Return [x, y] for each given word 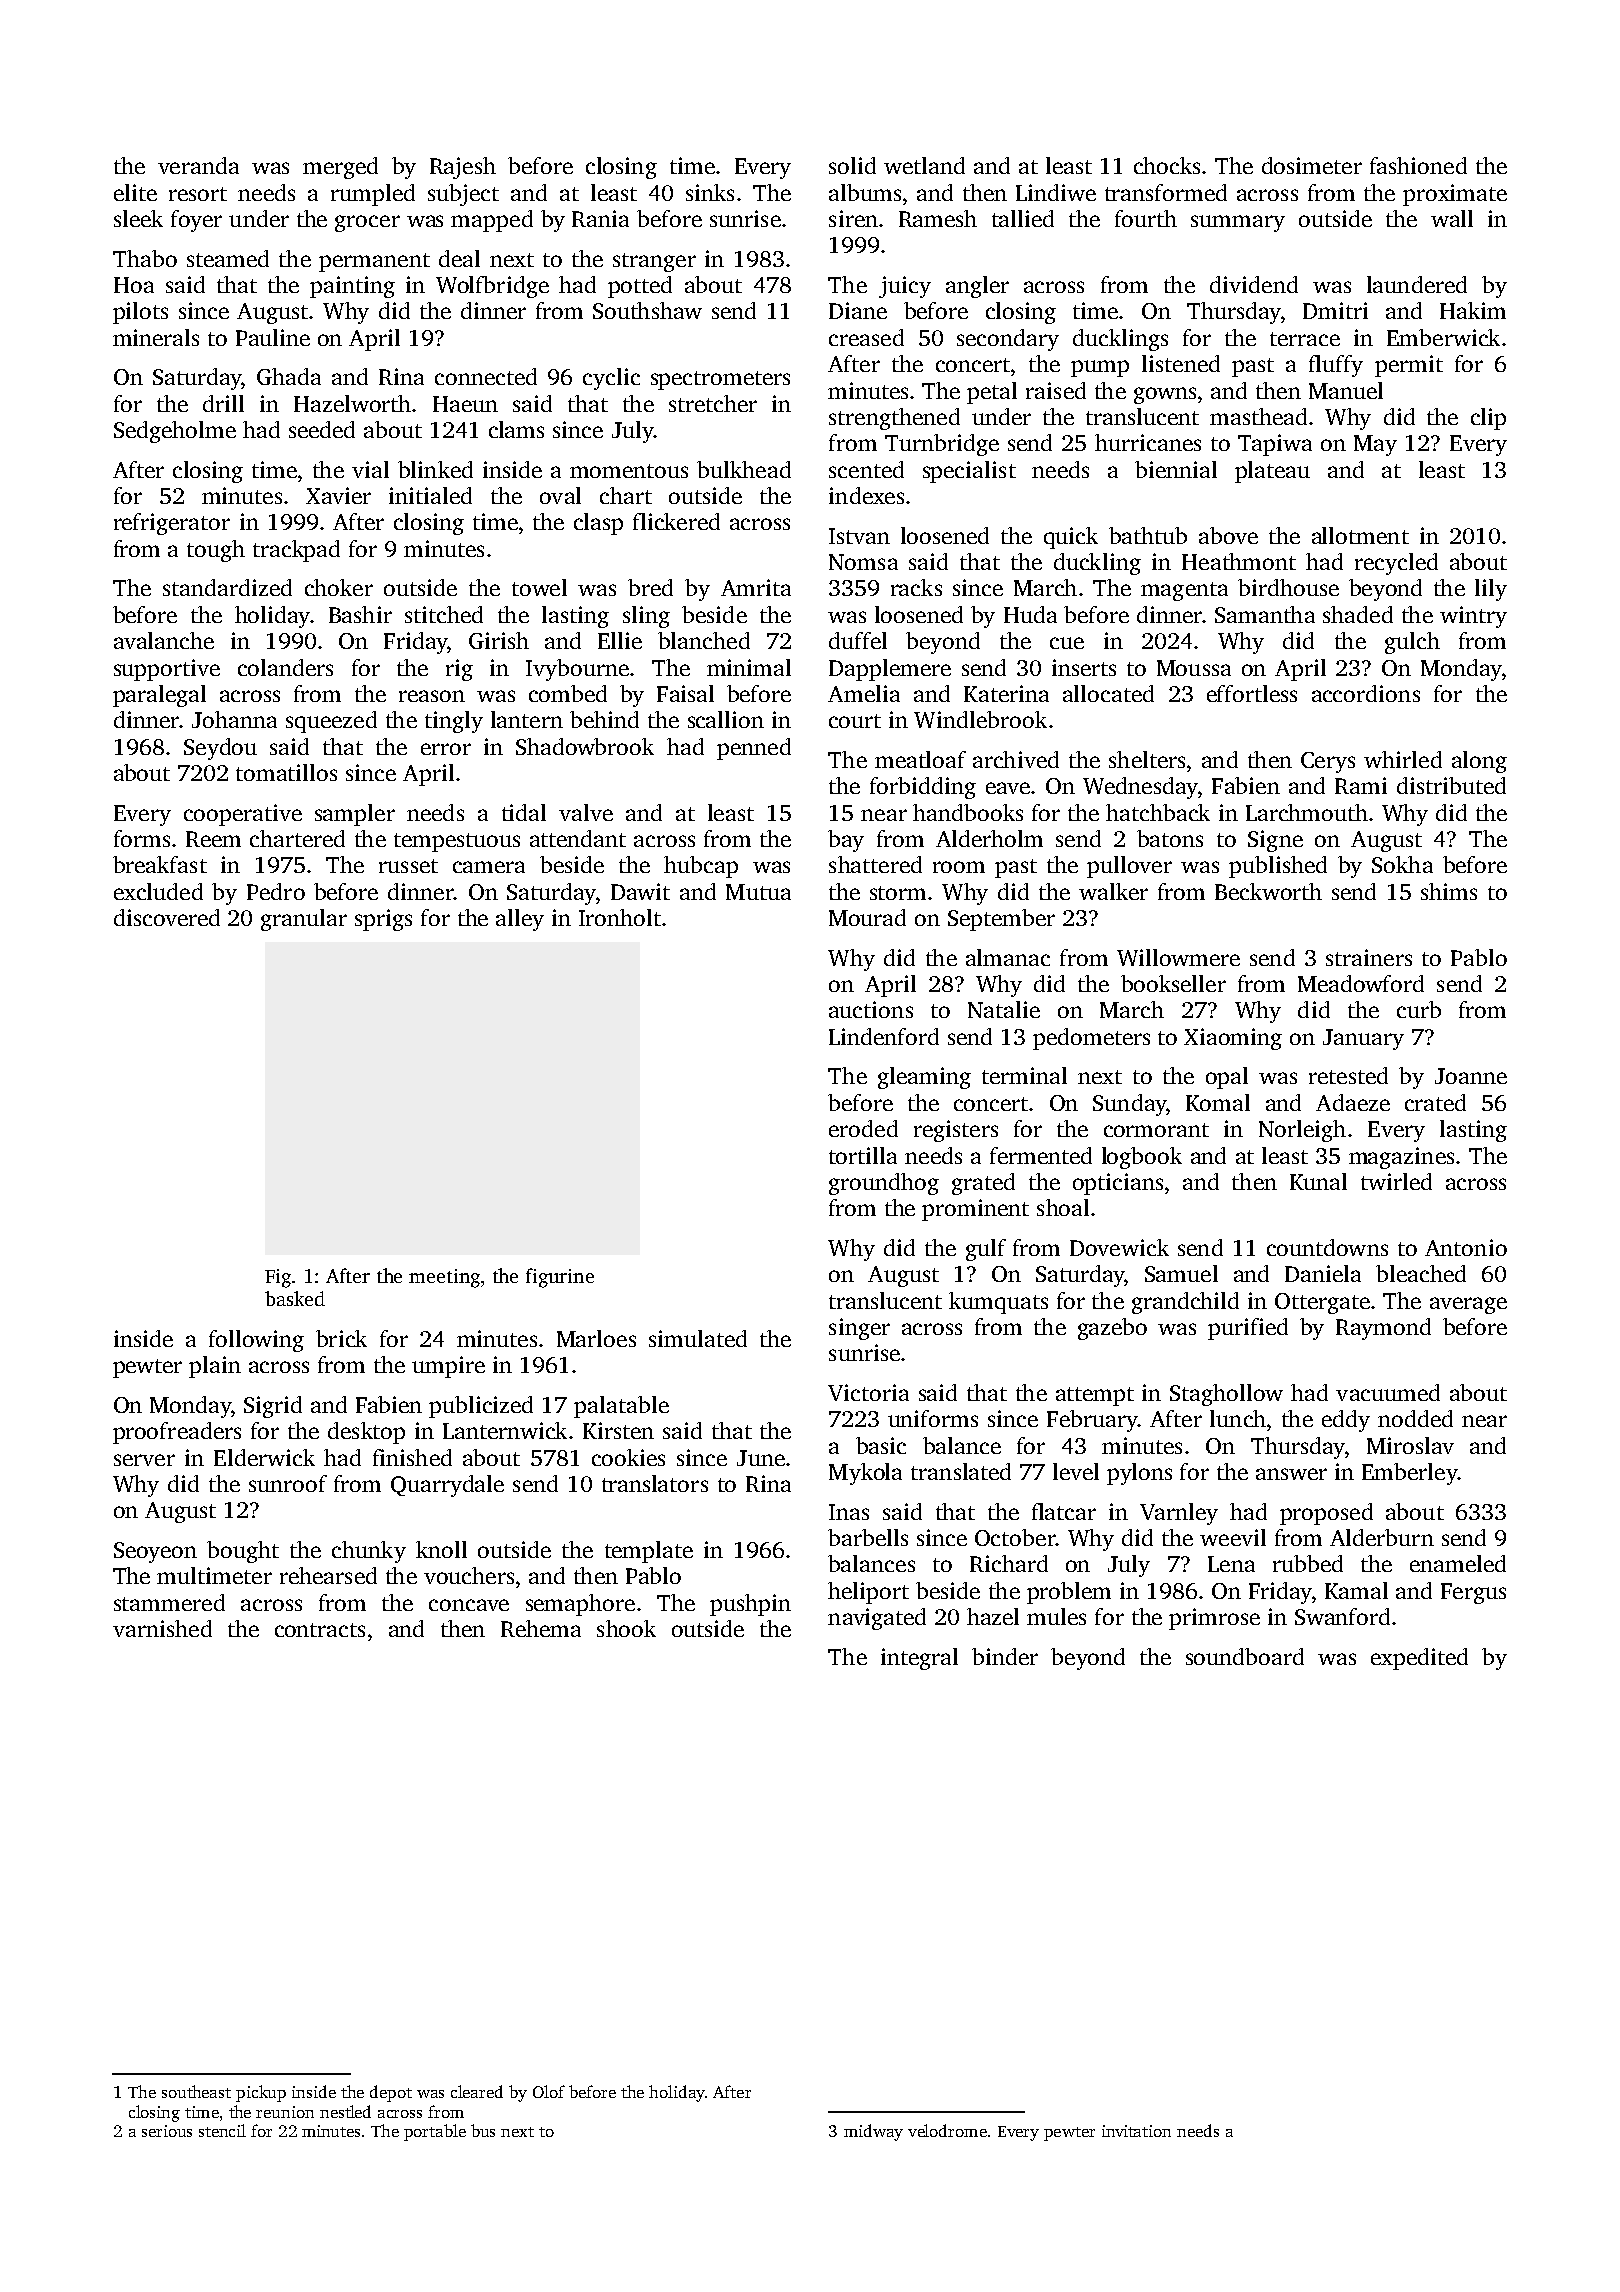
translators [655, 1483]
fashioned [1418, 165]
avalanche [164, 640]
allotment [1360, 535]
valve [586, 812]
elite [135, 192]
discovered [167, 917]
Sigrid [273, 1407]
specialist [969, 472]
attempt [1095, 1396]
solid [852, 165]
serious [167, 2131]
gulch [1412, 643]
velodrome [947, 2130]
